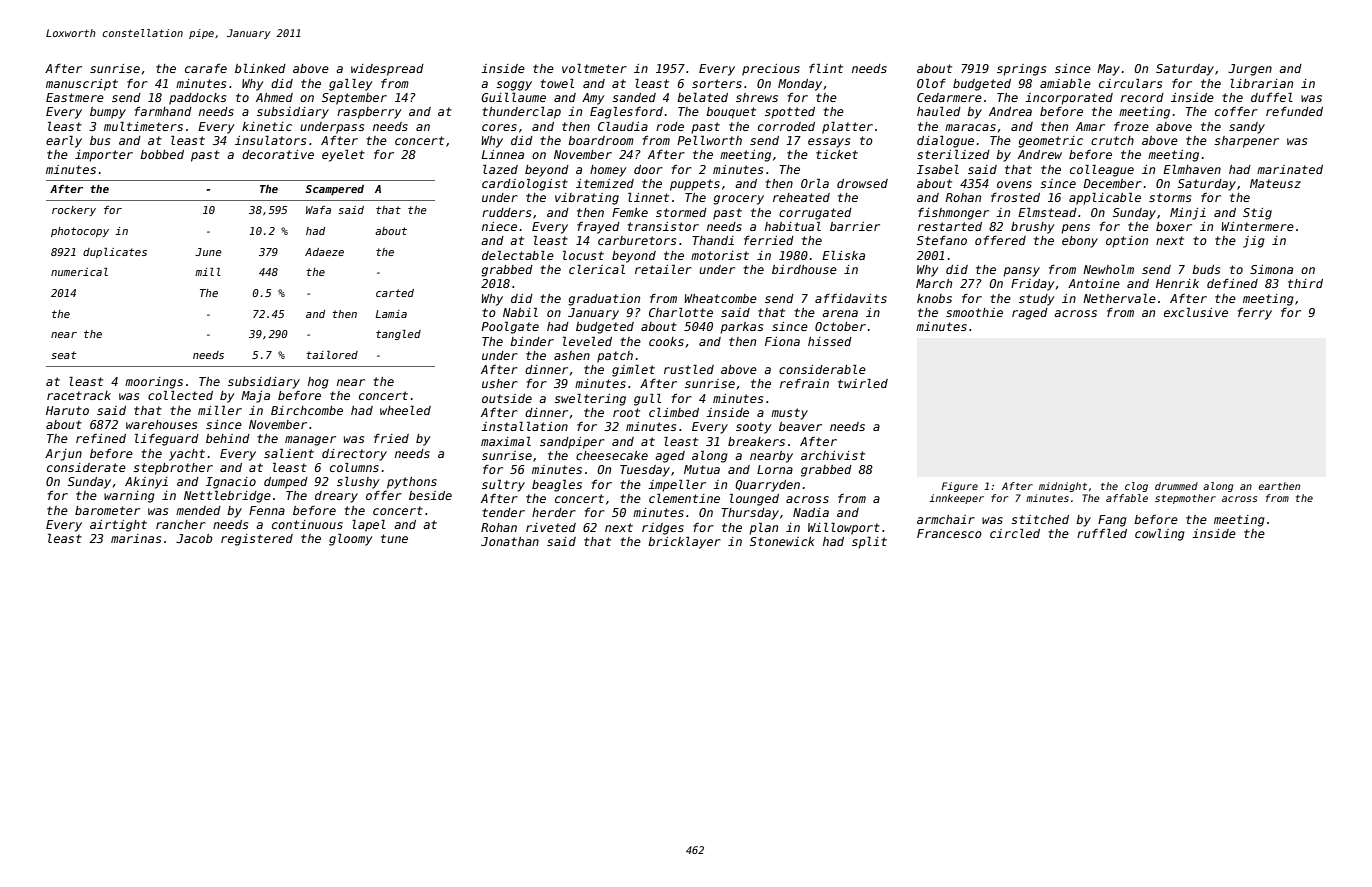 This page has height=887, width=1372. Describe the element at coordinates (826, 68) in the page. I see `flint` at that location.
